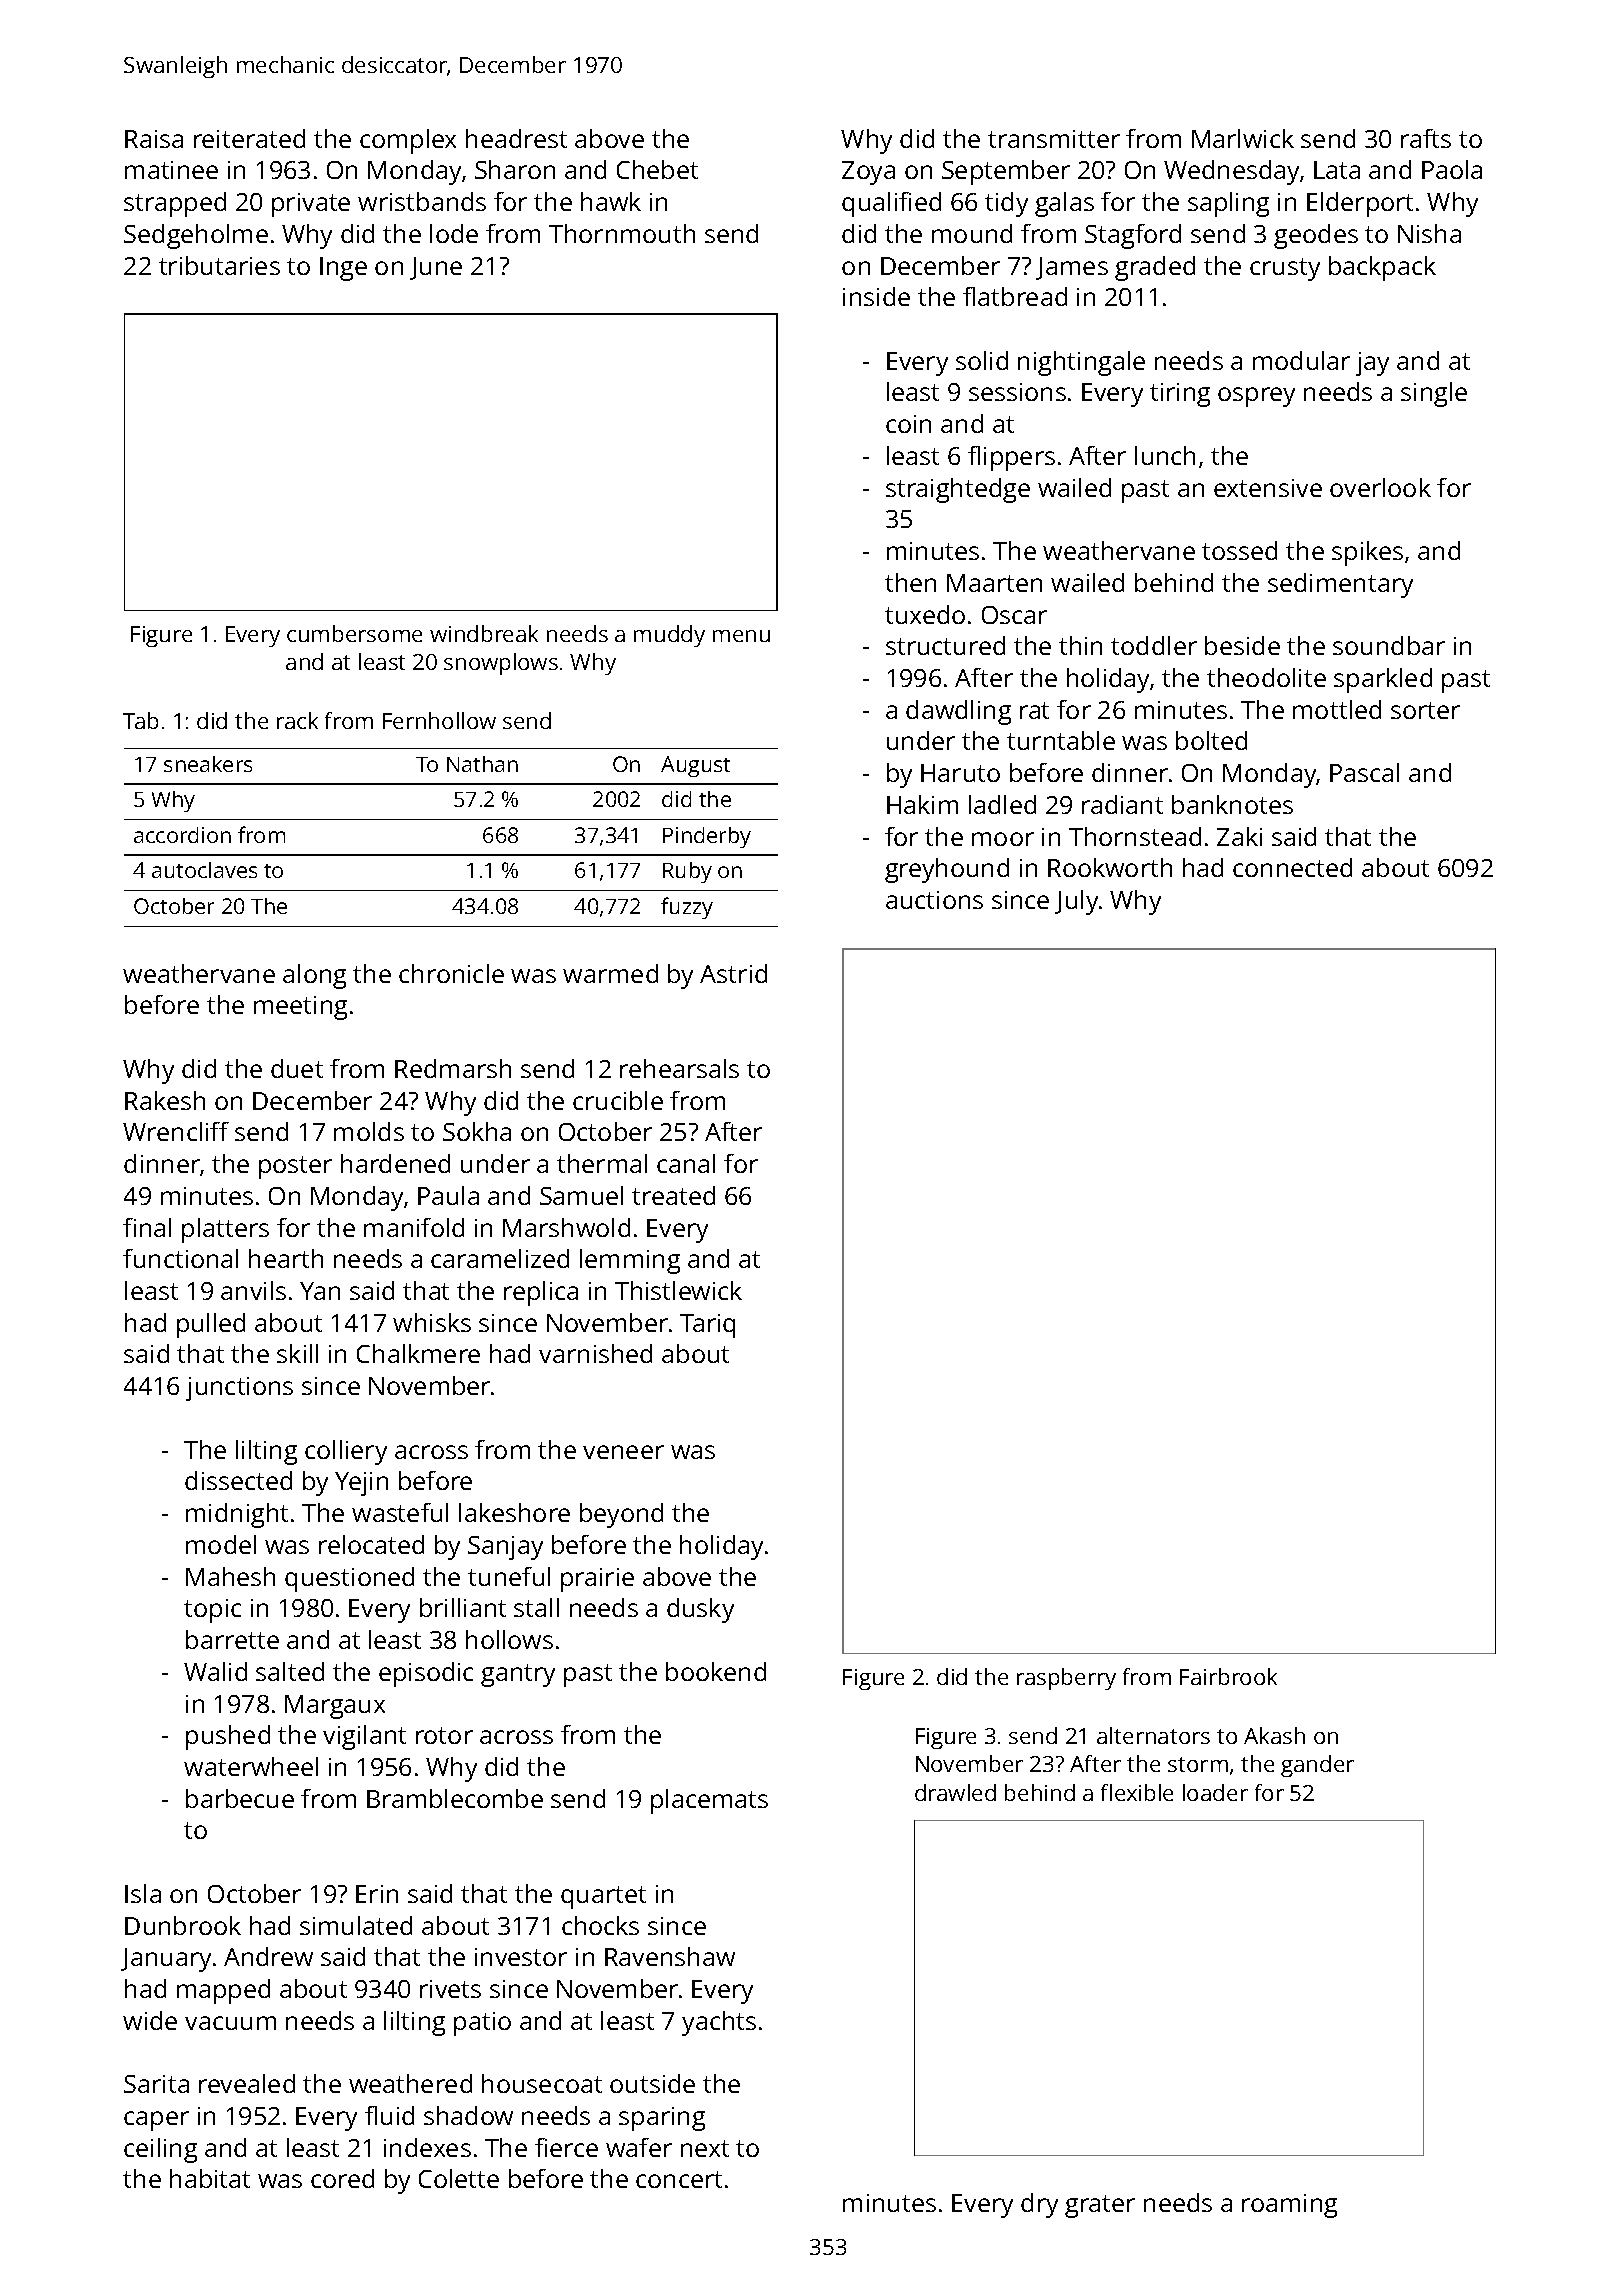  Describe the element at coordinates (518, 1675) in the image. I see `gantry` at that location.
